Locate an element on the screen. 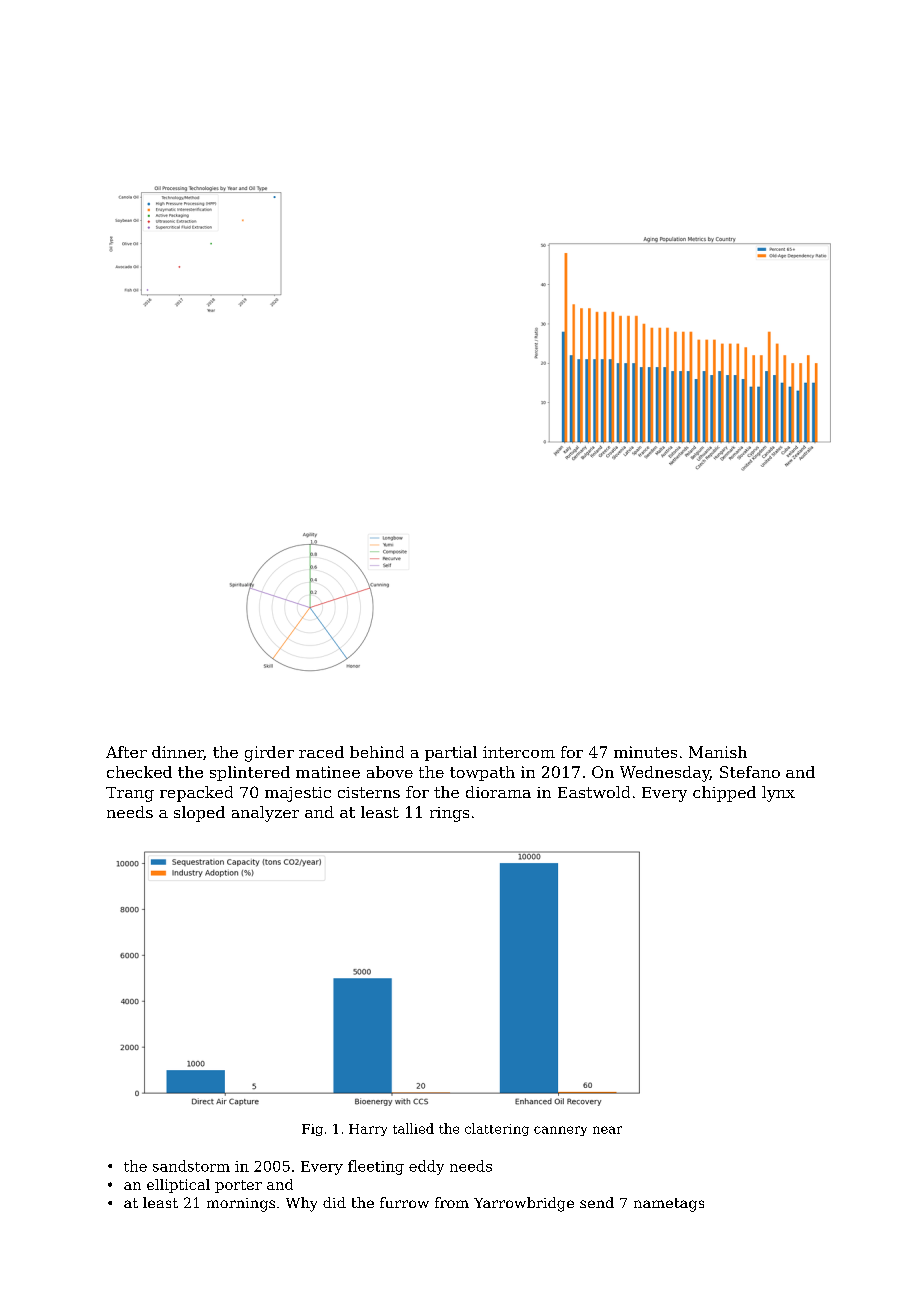  rings is located at coordinates (449, 814).
